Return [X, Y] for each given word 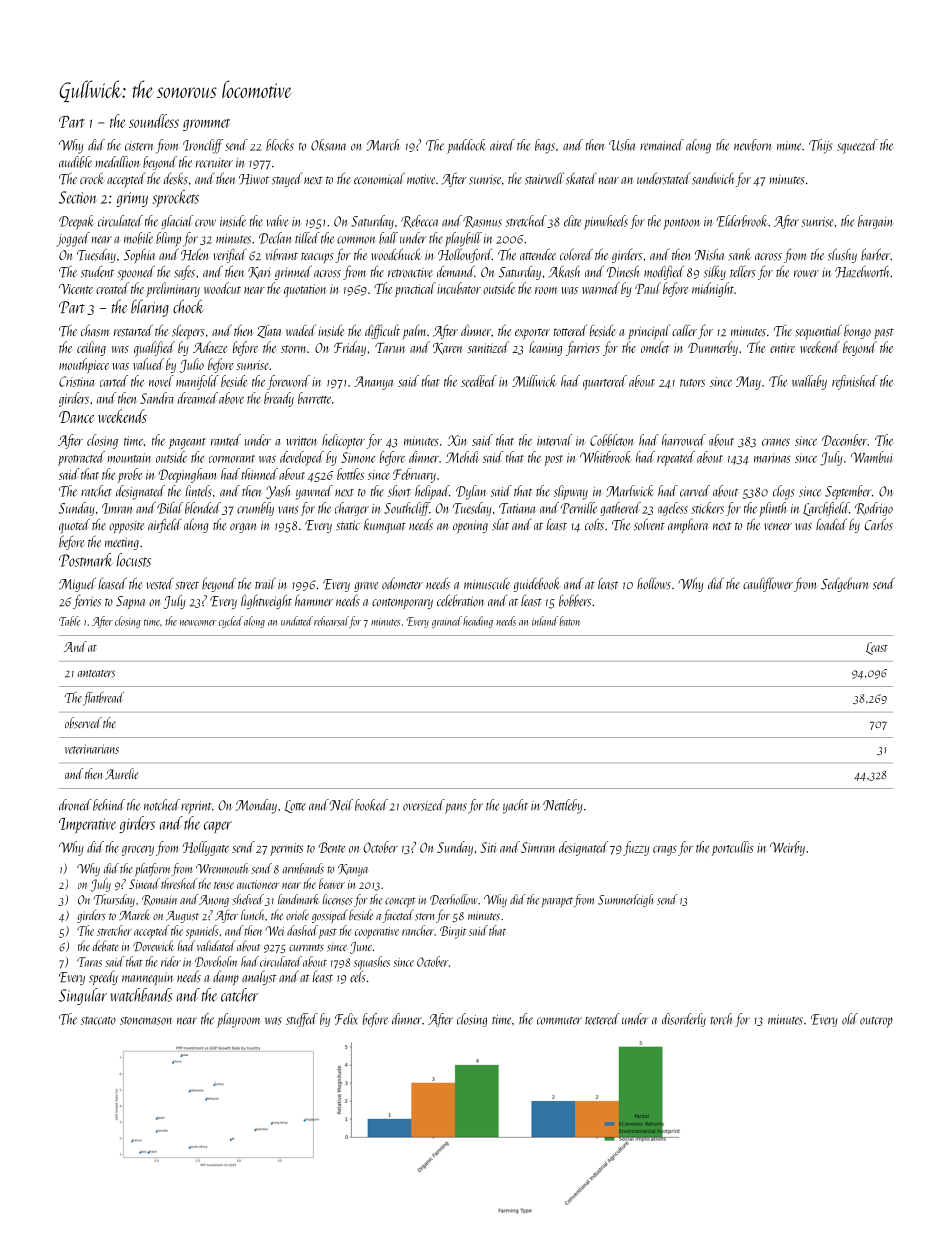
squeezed [857, 146]
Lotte [295, 806]
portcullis [733, 848]
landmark [298, 899]
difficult [382, 331]
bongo [857, 331]
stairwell [544, 178]
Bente [331, 847]
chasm [95, 330]
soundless [154, 121]
